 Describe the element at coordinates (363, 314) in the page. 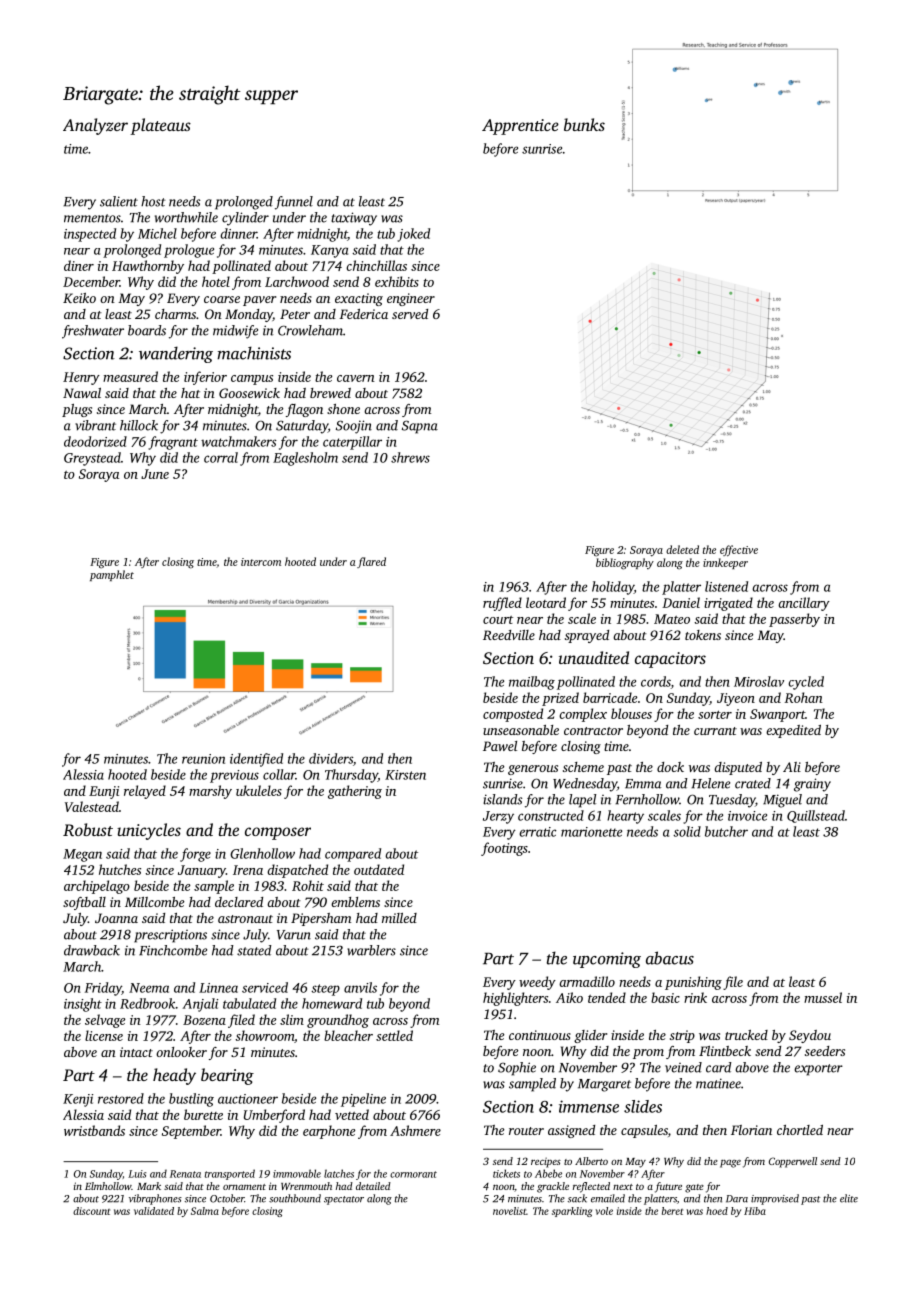

I see `Federica` at that location.
